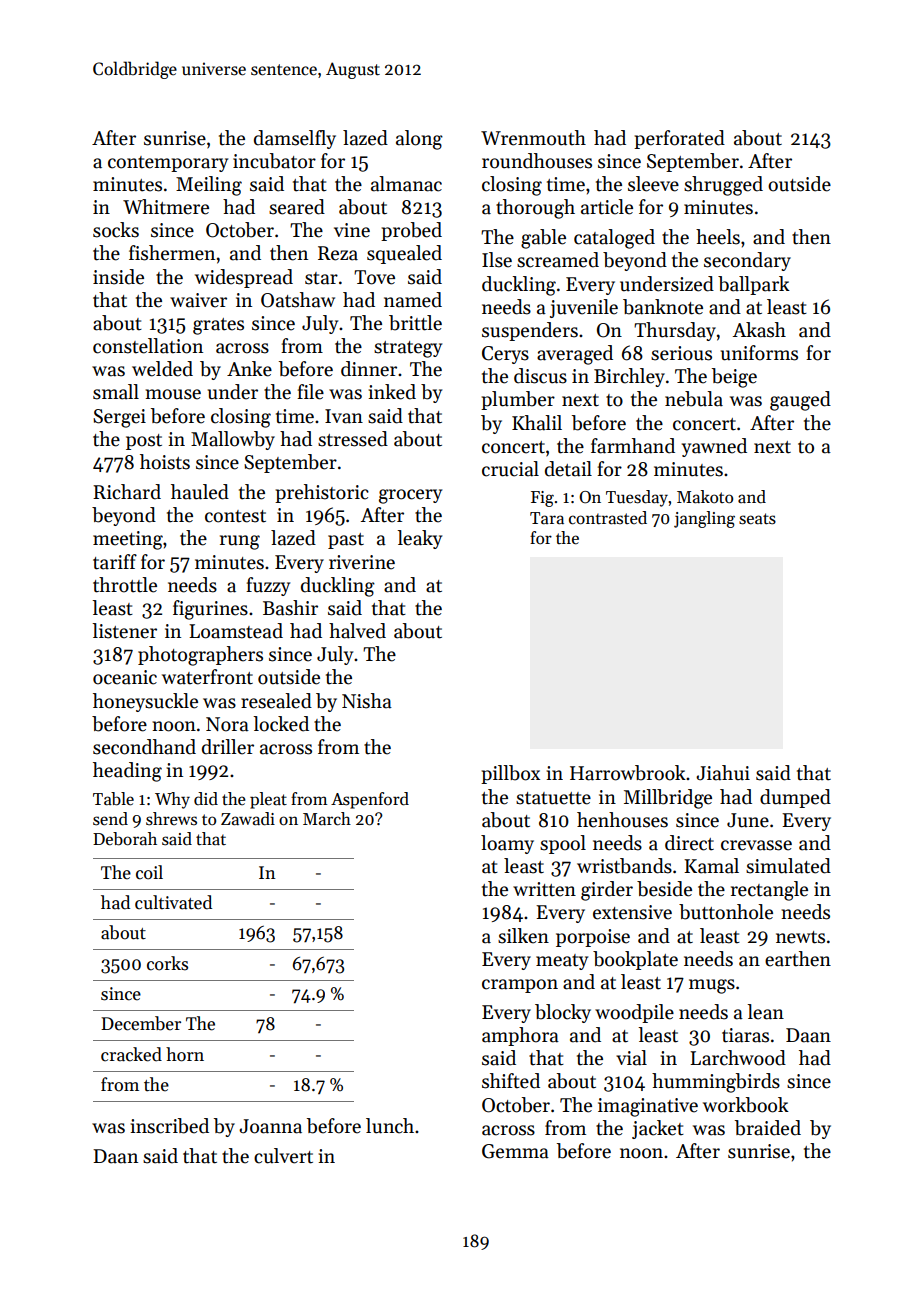 The image size is (924, 1314). Describe the element at coordinates (547, 518) in the screenshot. I see `Tara` at that location.
